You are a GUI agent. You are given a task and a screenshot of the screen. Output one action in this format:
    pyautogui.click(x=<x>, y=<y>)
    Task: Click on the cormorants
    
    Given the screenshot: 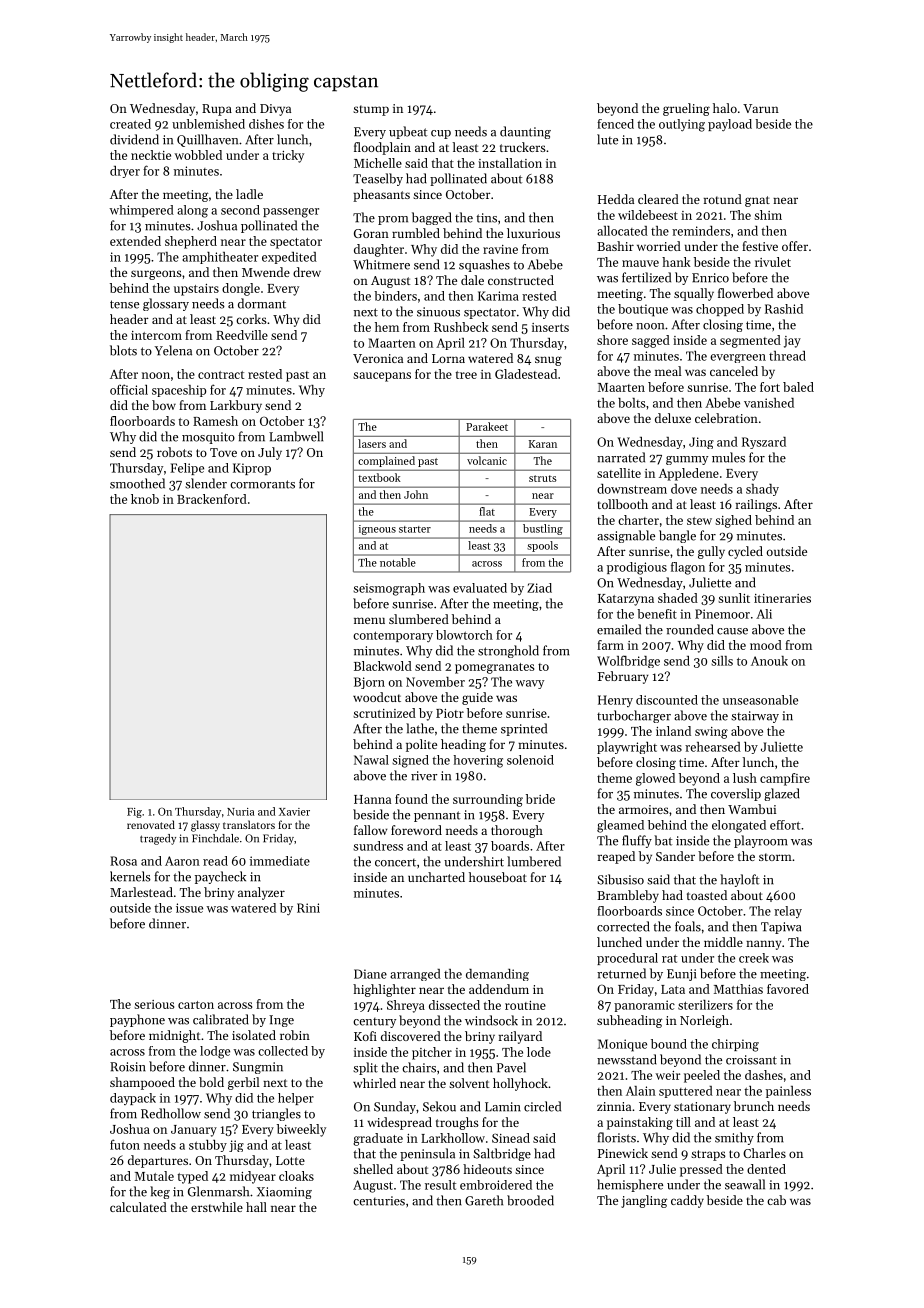 What is the action you would take?
    pyautogui.click(x=262, y=484)
